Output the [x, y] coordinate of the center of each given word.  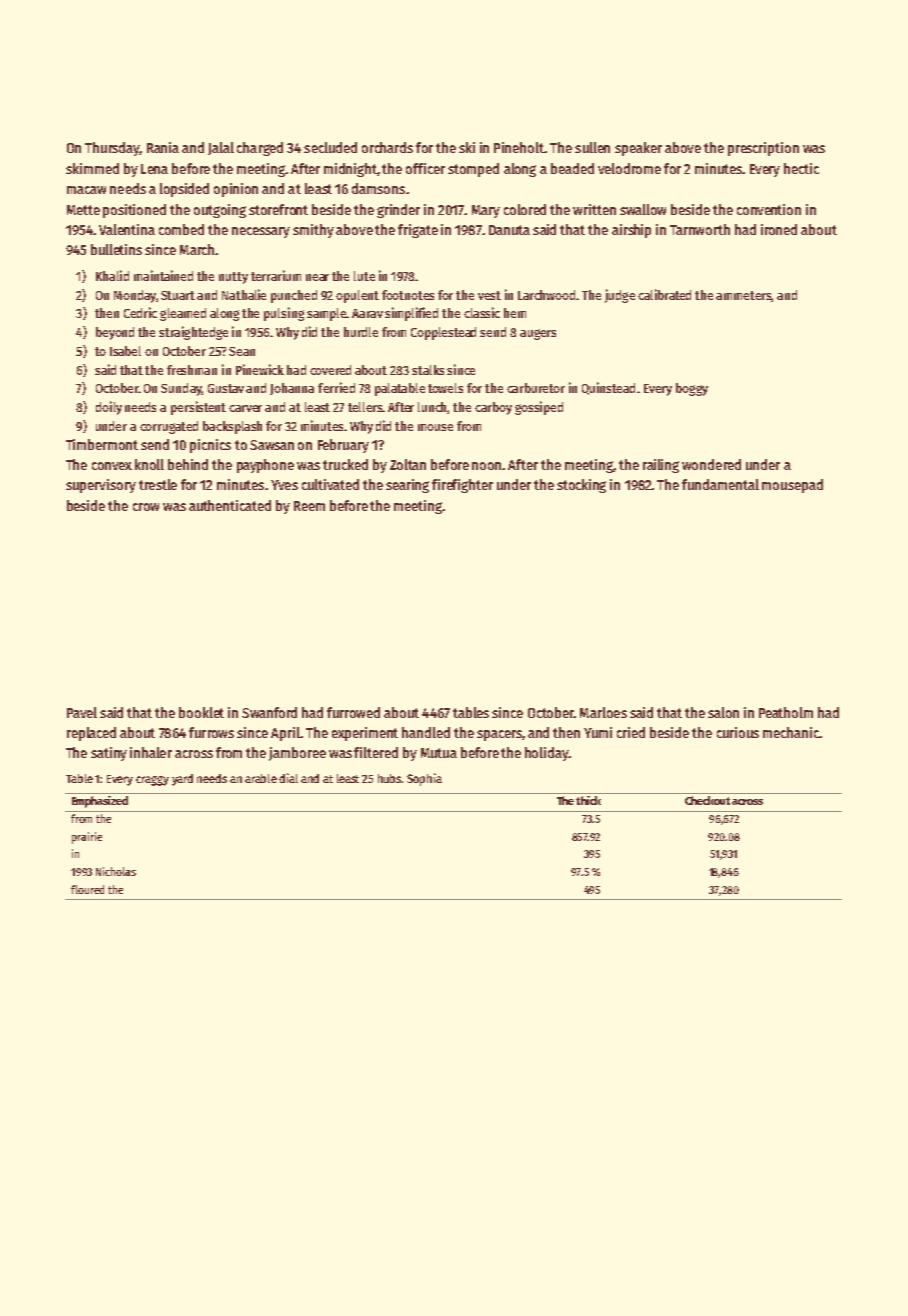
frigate [418, 231]
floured [87, 889]
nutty [233, 278]
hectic [801, 168]
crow [146, 507]
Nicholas [116, 871]
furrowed [353, 712]
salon [723, 712]
